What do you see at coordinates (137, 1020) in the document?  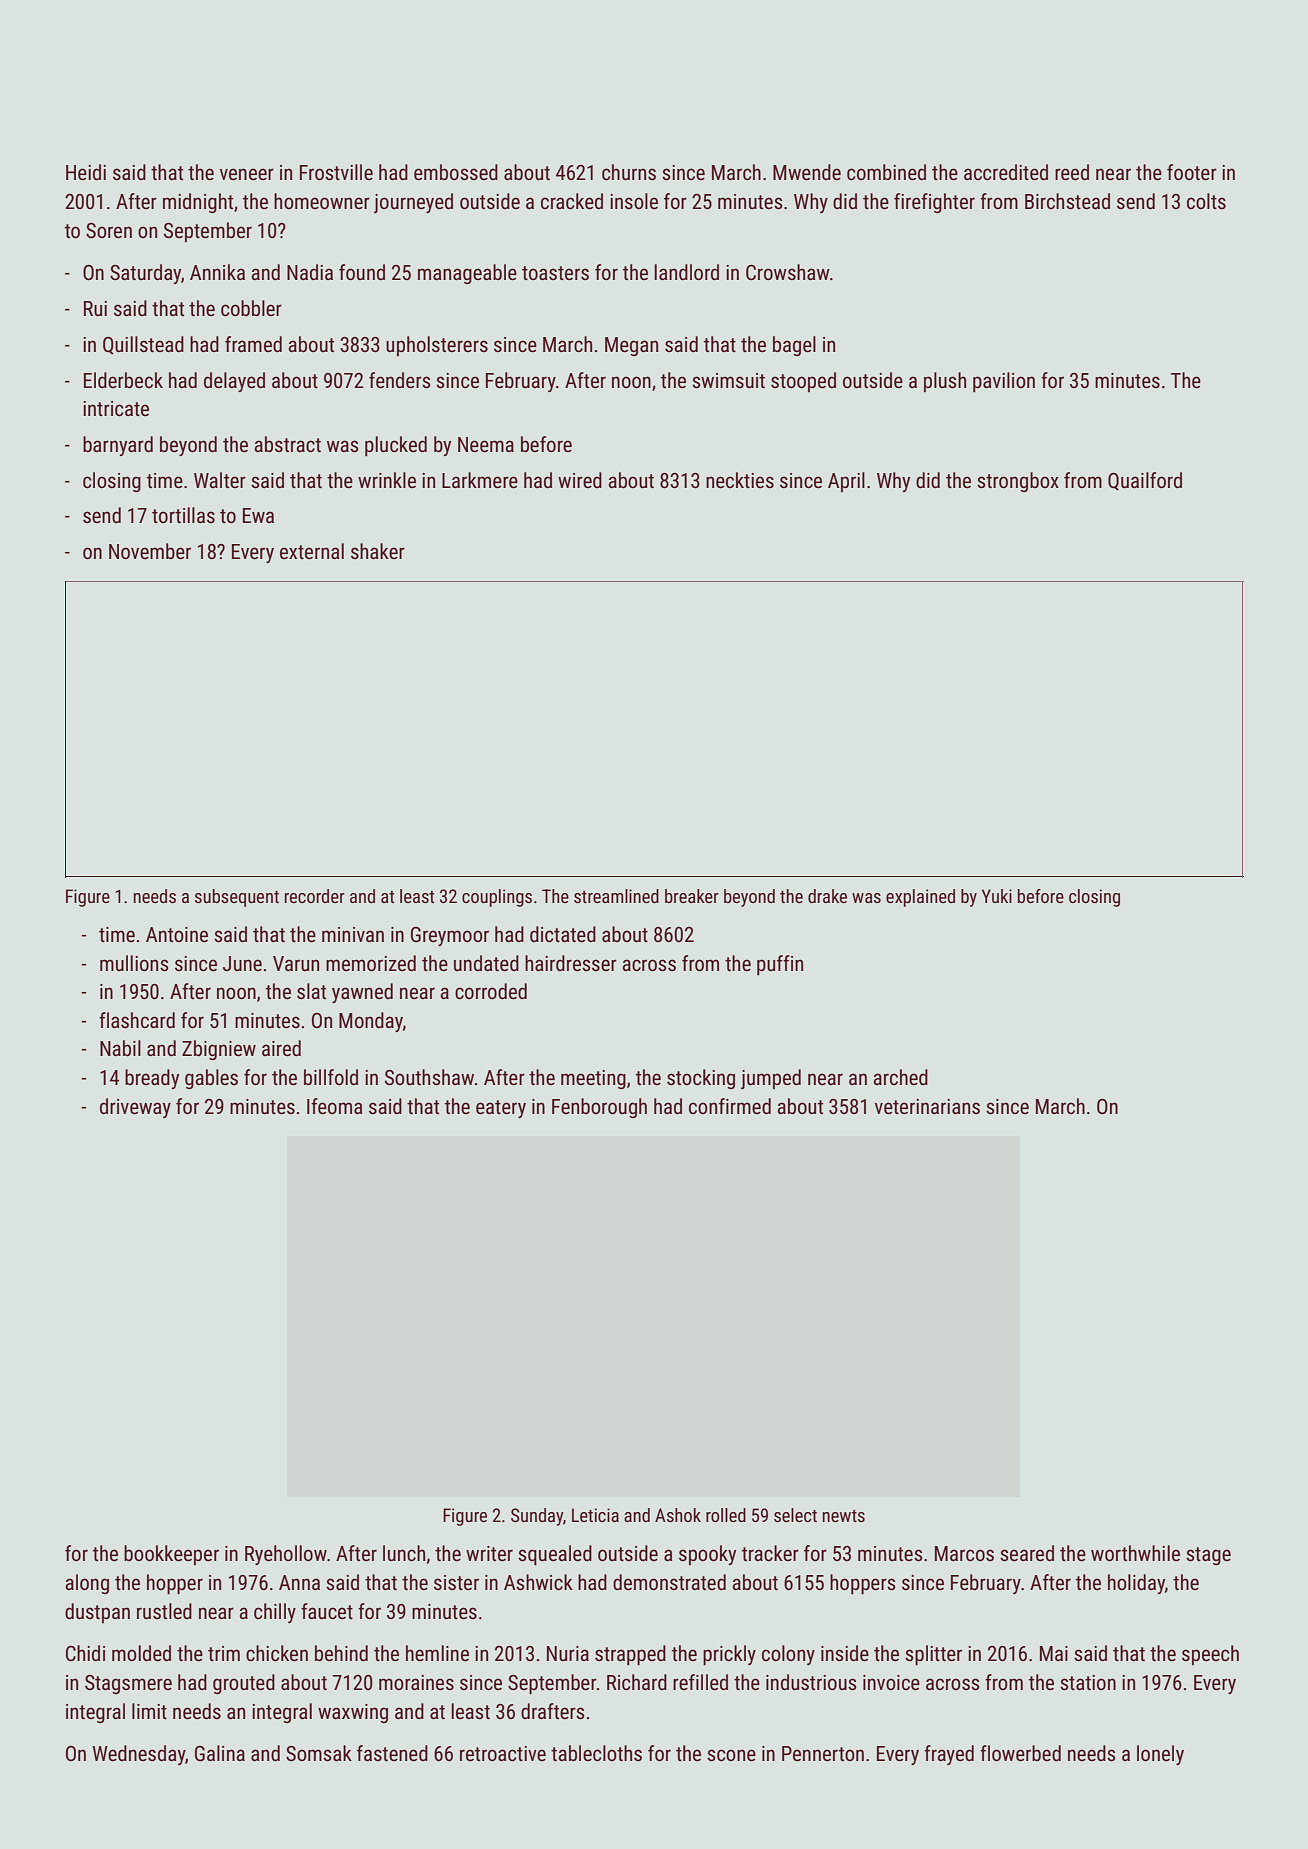 I see `flashcard` at bounding box center [137, 1020].
